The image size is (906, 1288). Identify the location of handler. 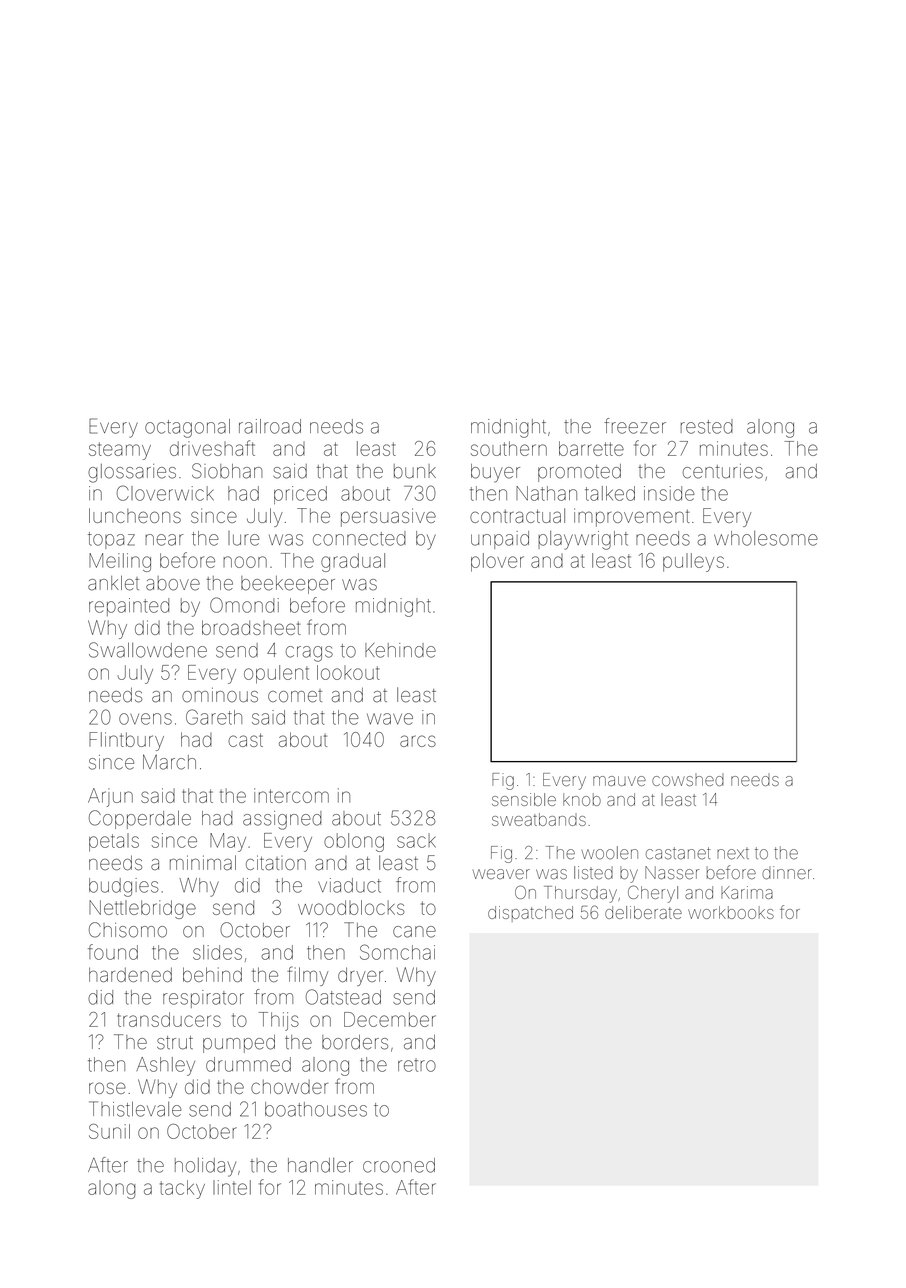
(320, 1165).
